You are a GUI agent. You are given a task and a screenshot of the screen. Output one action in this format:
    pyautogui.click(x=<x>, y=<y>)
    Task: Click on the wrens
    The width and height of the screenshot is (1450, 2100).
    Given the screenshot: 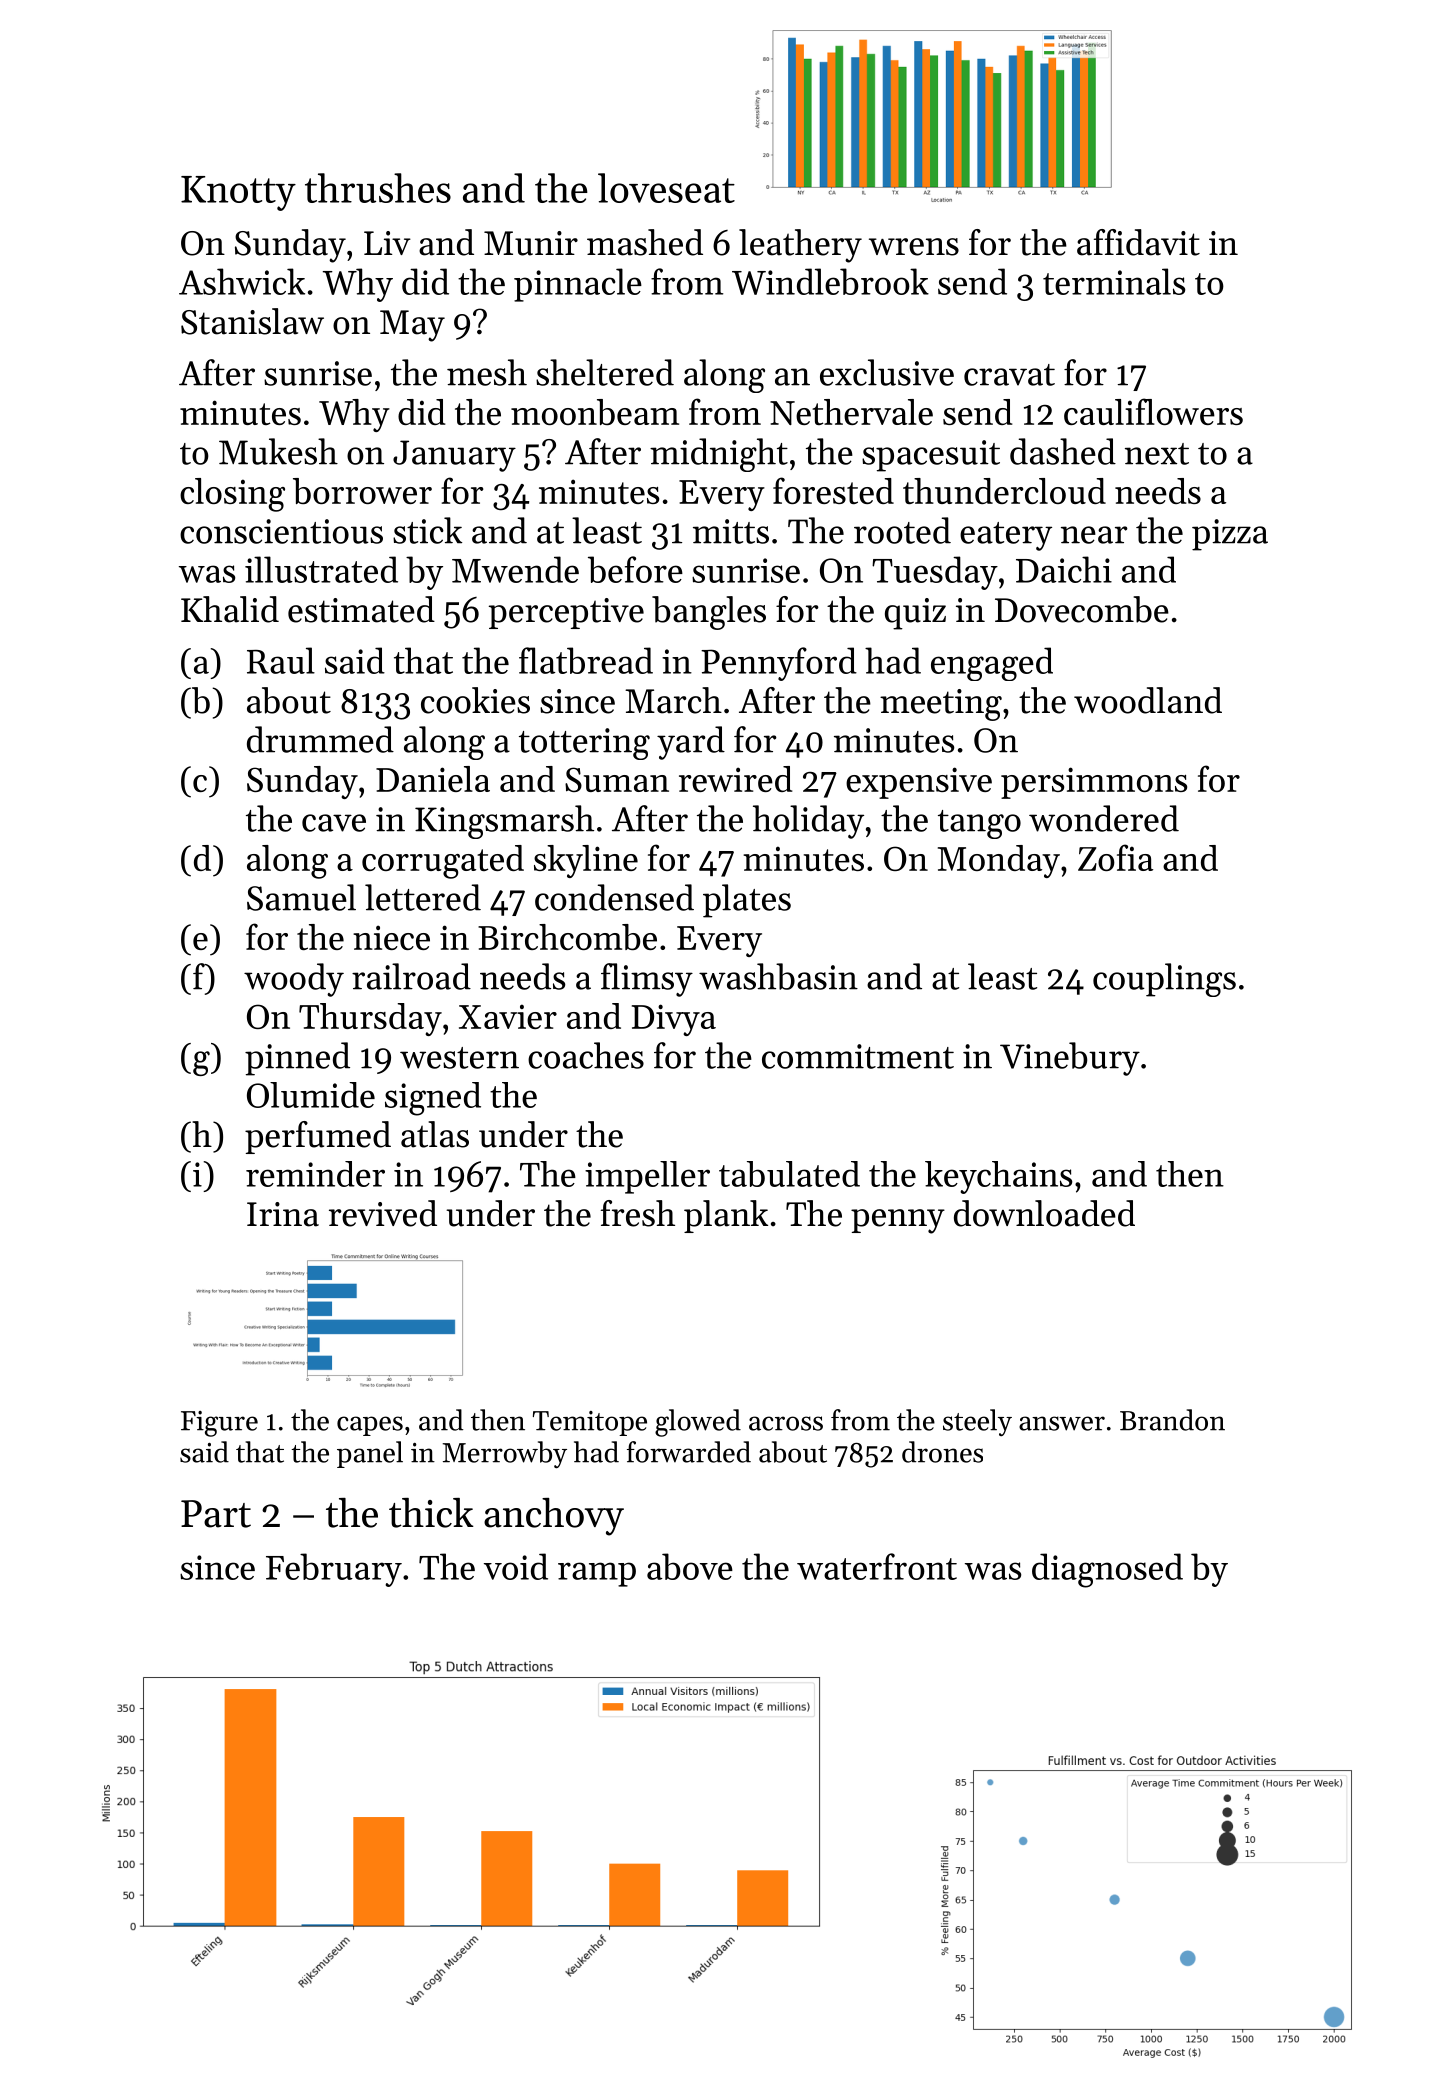 What is the action you would take?
    pyautogui.click(x=914, y=247)
